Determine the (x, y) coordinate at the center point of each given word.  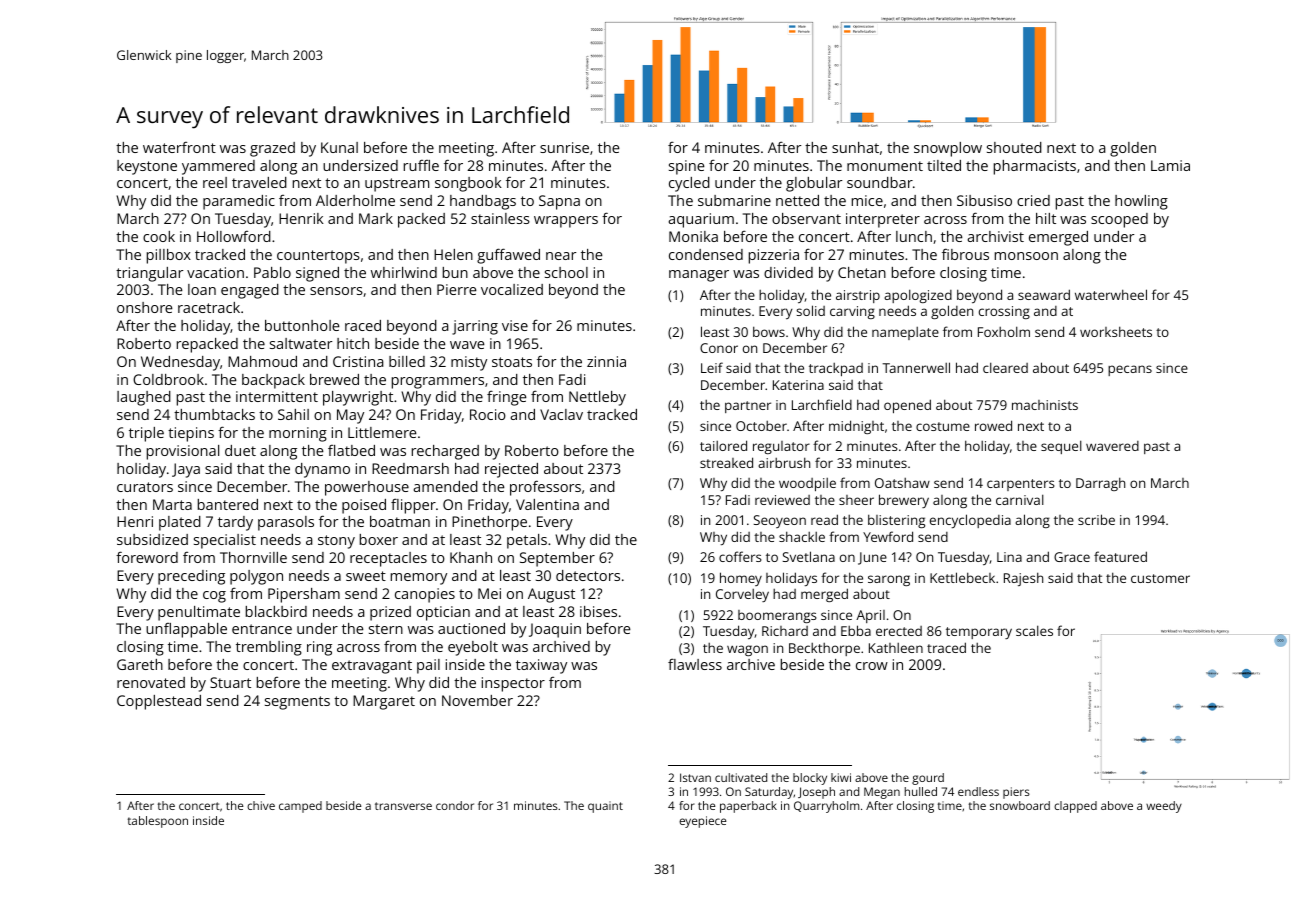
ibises (598, 611)
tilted (944, 165)
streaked (726, 462)
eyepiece (703, 822)
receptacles (388, 559)
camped (300, 807)
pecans (1130, 370)
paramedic (239, 202)
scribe (1096, 519)
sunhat (855, 147)
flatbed (351, 450)
